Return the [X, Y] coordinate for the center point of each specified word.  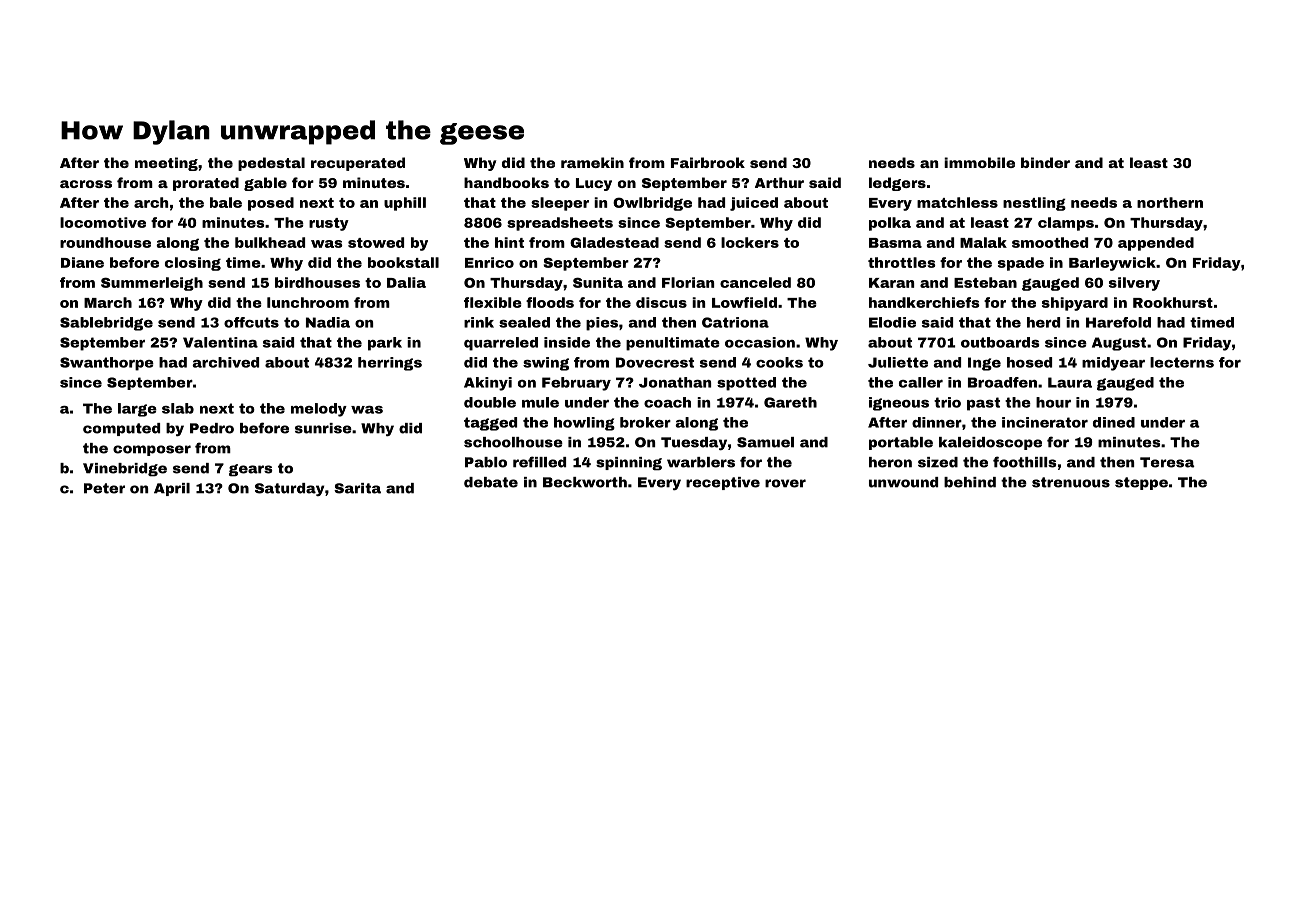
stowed [376, 242]
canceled [755, 282]
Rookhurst [1173, 302]
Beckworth [585, 482]
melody [319, 410]
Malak [983, 242]
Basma [895, 243]
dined [1114, 422]
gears [250, 470]
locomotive [103, 222]
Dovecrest [655, 362]
